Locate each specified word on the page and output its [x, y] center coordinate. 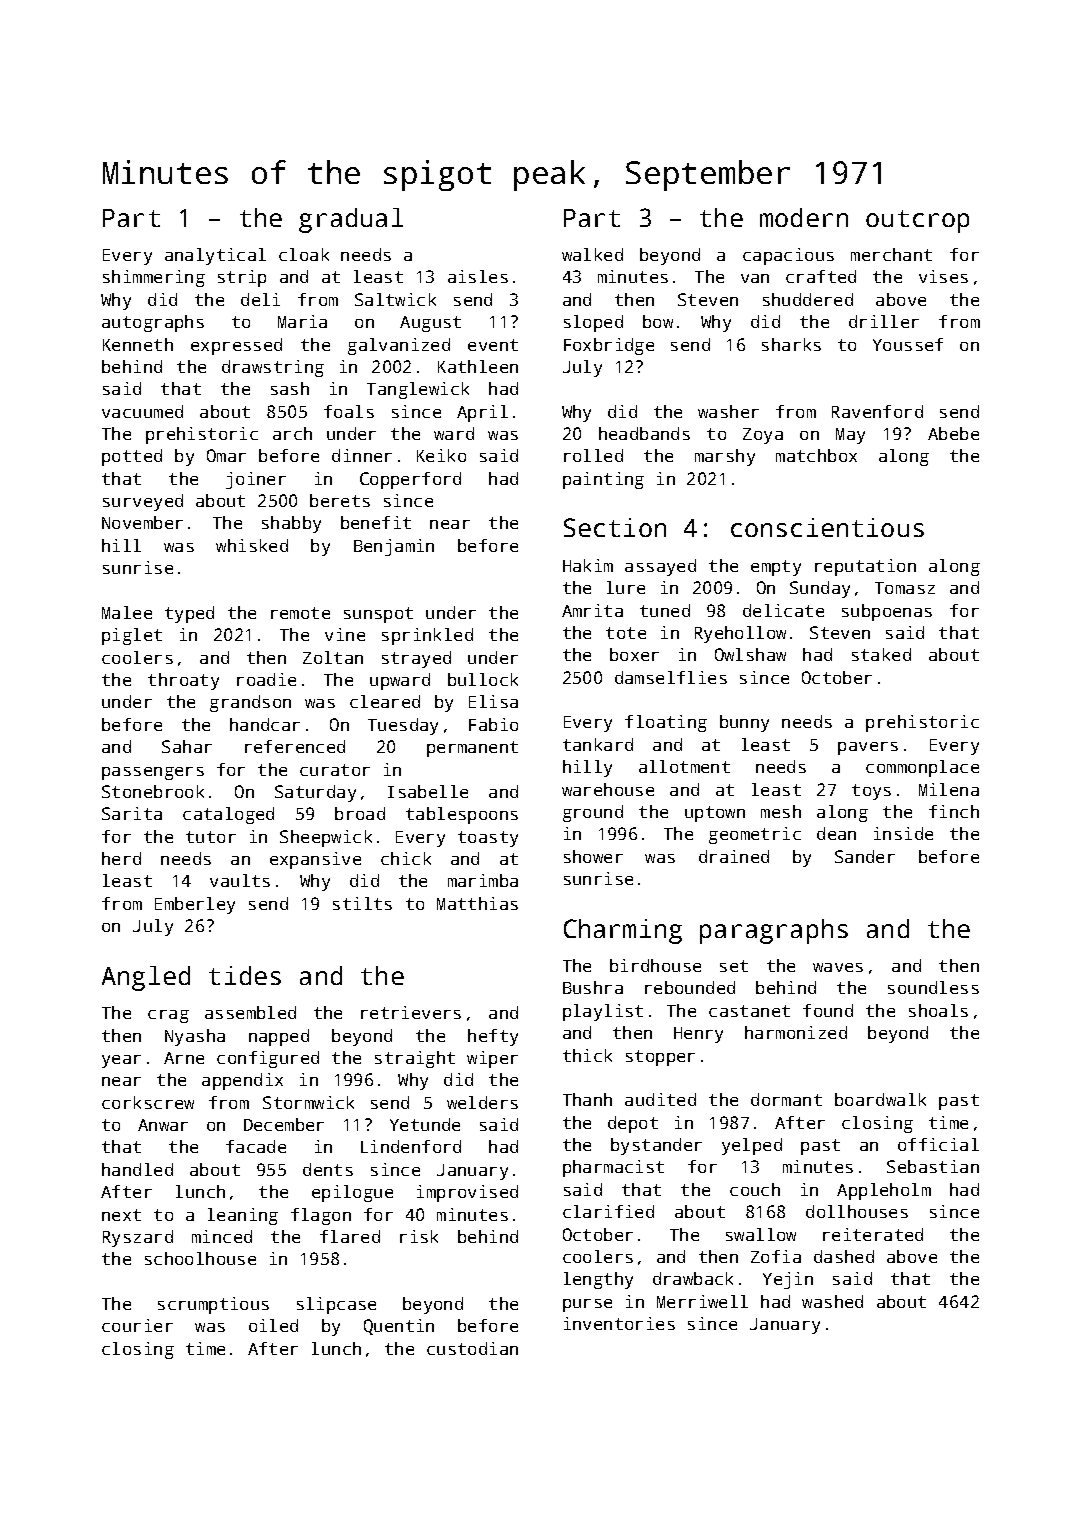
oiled [273, 1325]
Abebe [953, 433]
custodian [472, 1348]
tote [626, 633]
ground [593, 813]
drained [734, 856]
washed [832, 1301]
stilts [362, 903]
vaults [240, 880]
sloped [593, 323]
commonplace [922, 768]
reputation [865, 567]
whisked [252, 545]
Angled [146, 978]
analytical [215, 256]
